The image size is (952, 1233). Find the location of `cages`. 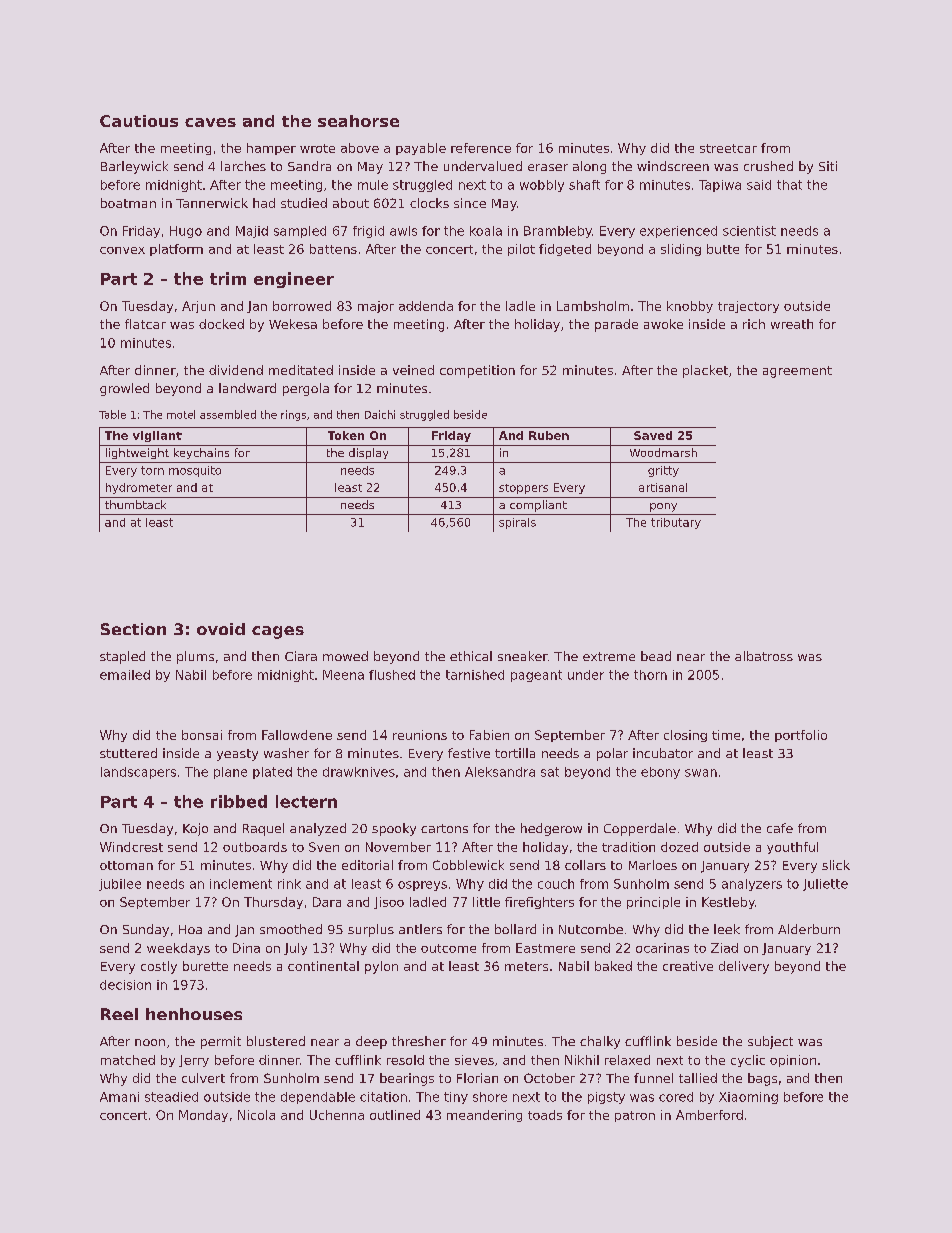

cages is located at coordinates (278, 632).
